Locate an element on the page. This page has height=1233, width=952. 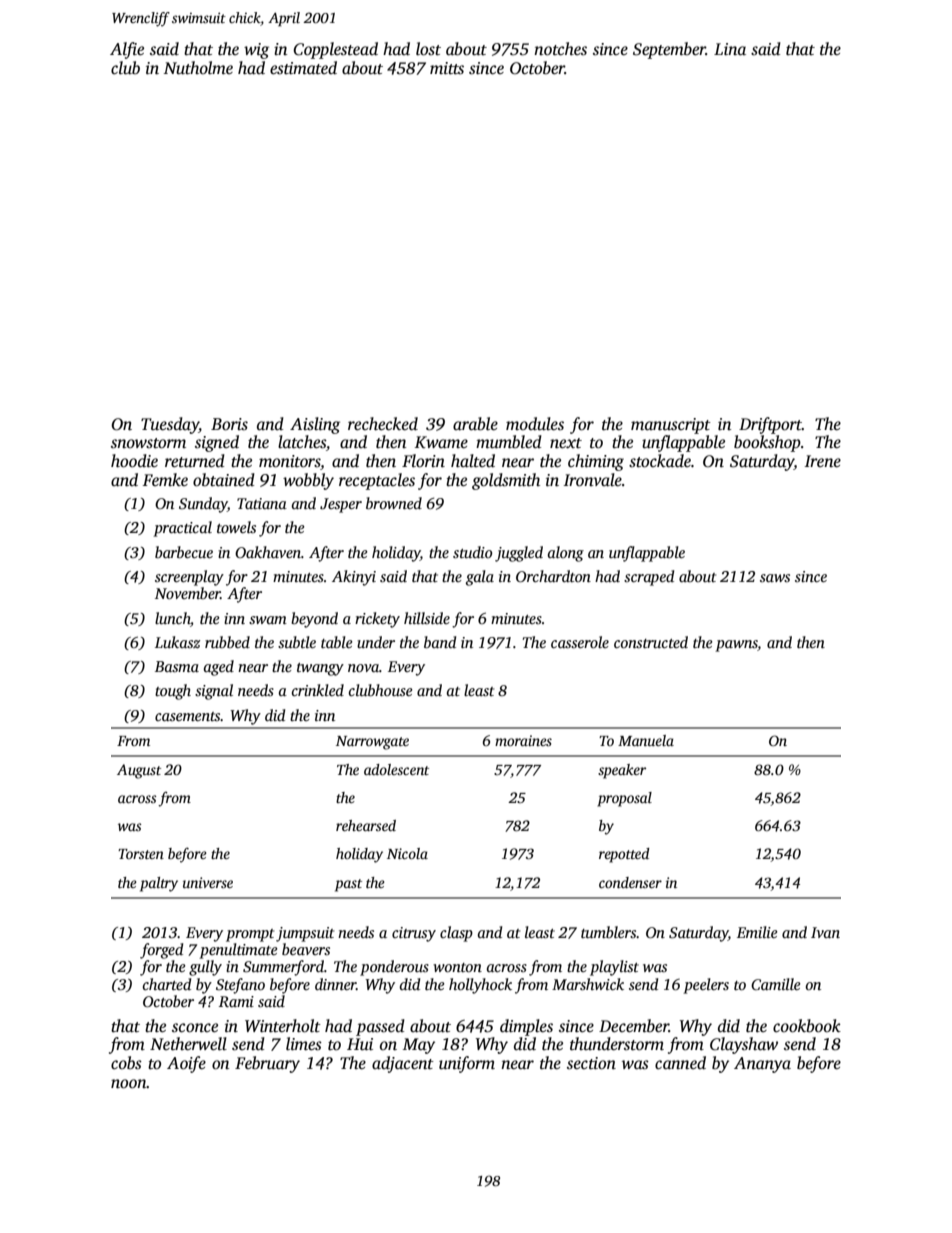
Alfie is located at coordinates (127, 50).
